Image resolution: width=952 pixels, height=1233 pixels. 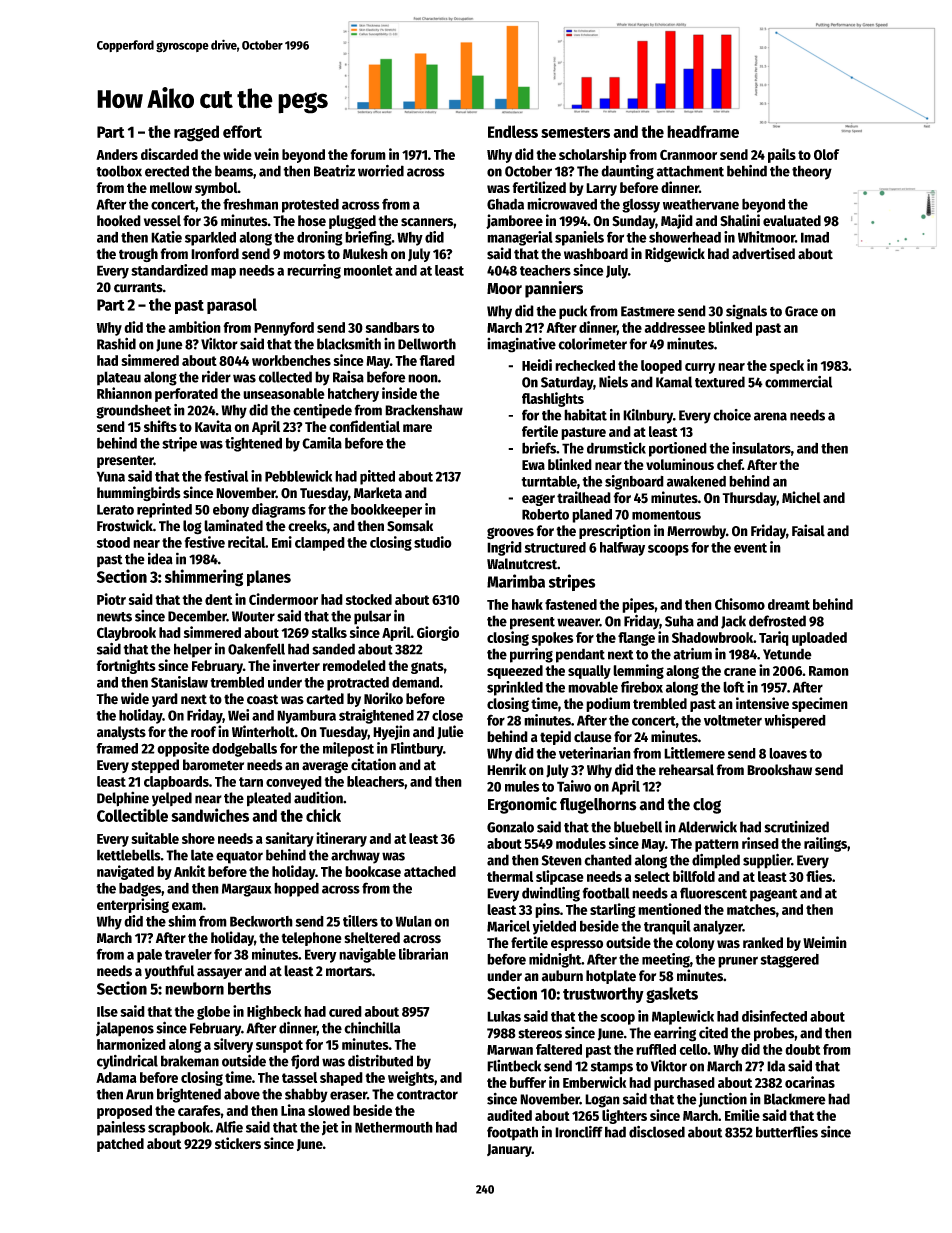 What do you see at coordinates (113, 542) in the image?
I see `stood` at bounding box center [113, 542].
